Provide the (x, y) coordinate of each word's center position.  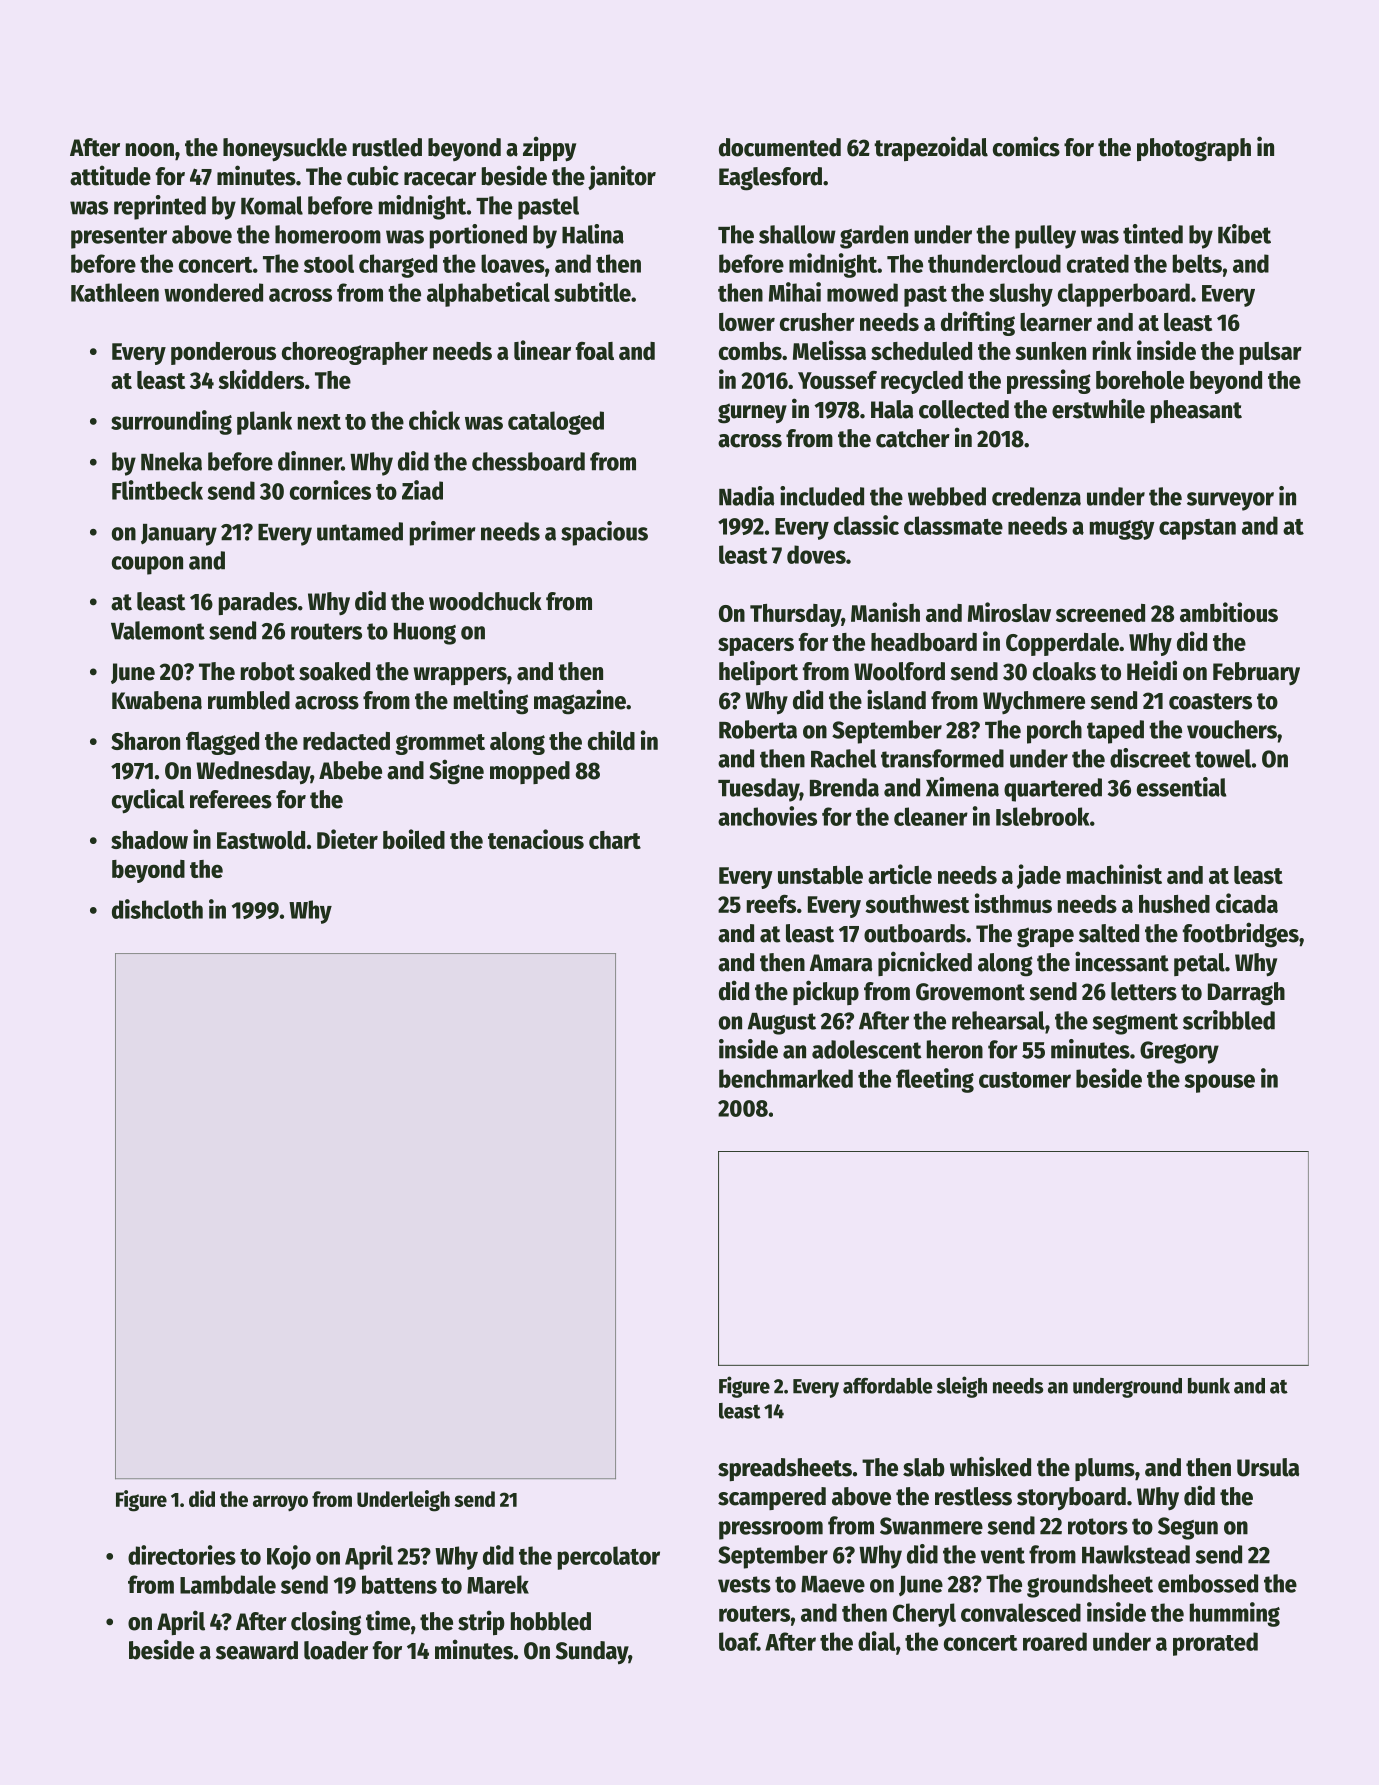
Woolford (899, 671)
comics (1026, 146)
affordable (888, 1386)
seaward (257, 1650)
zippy (549, 149)
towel (1223, 758)
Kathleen (115, 292)
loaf (738, 1641)
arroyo (280, 1503)
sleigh (962, 1387)
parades (258, 603)
